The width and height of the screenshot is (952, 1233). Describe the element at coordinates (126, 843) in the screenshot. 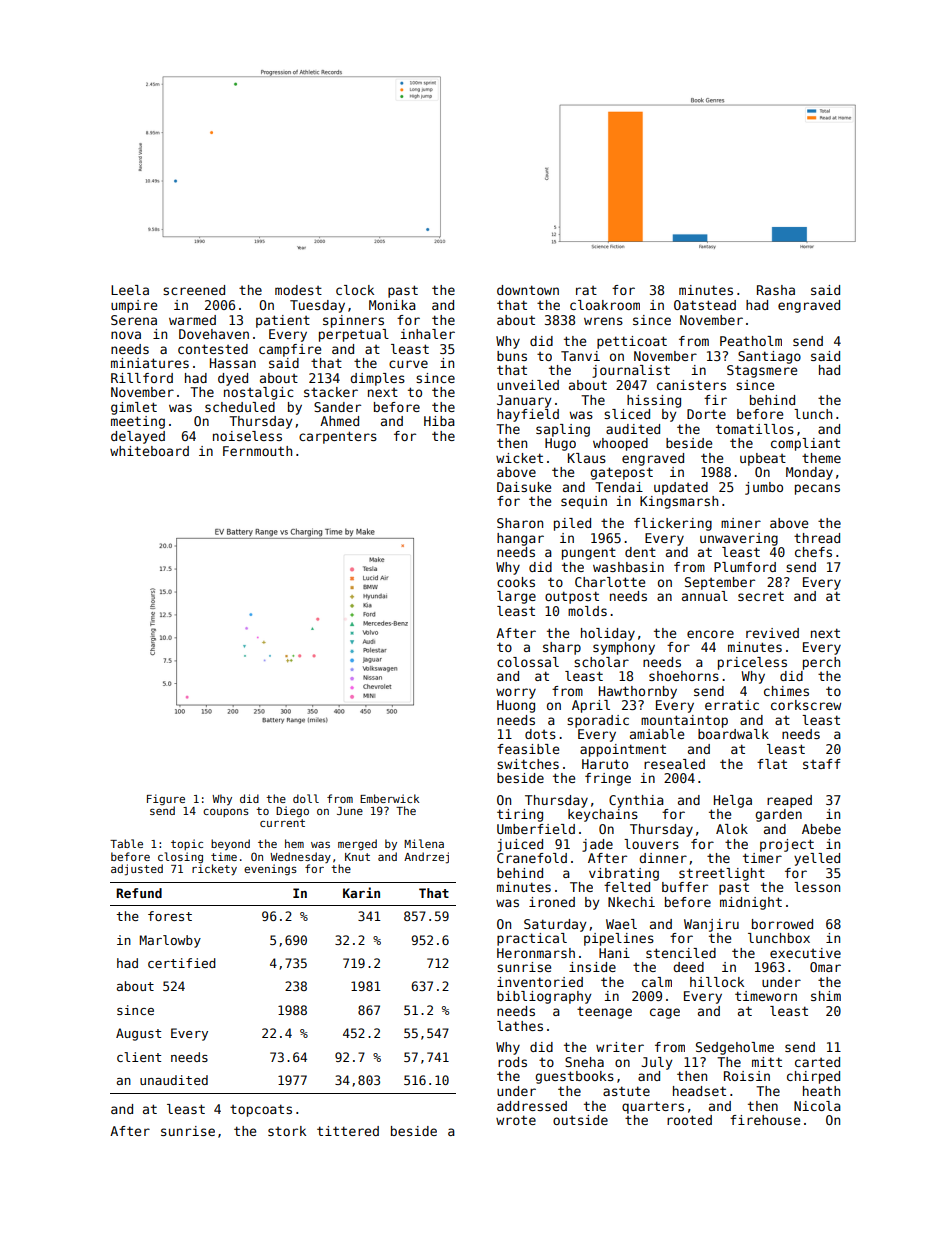

I see `Table` at that location.
